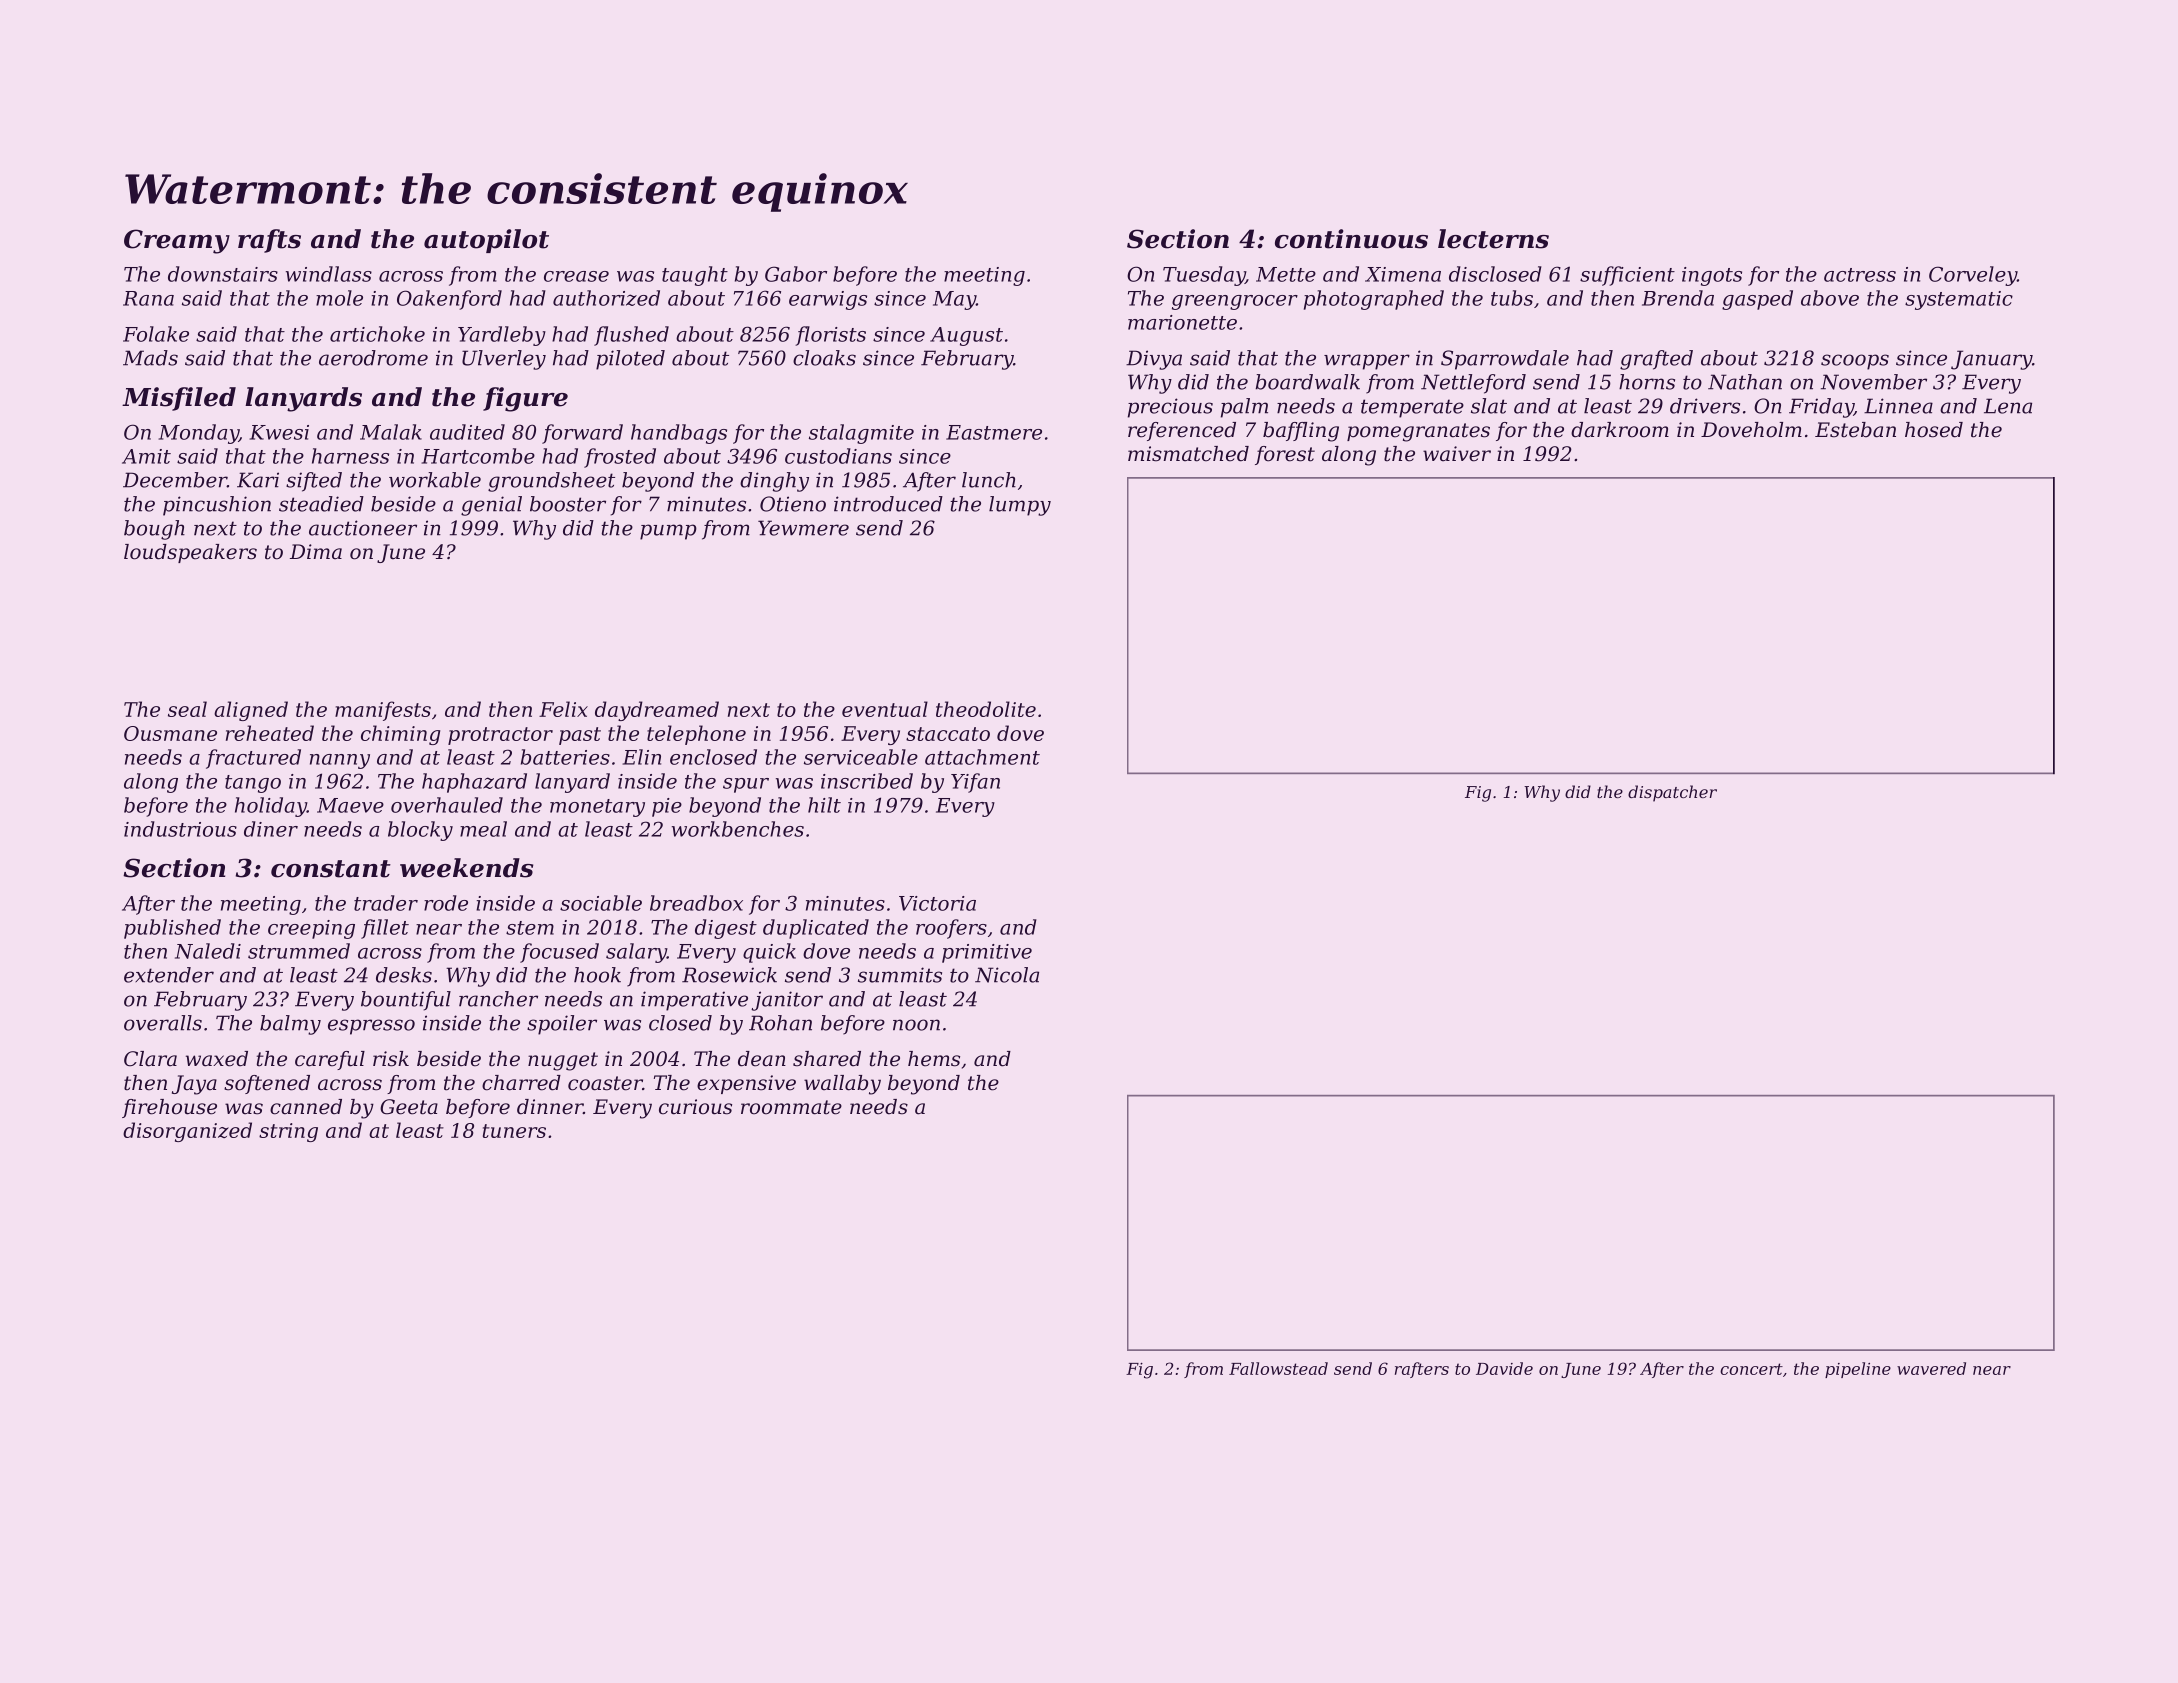 The width and height of the screenshot is (2178, 1683). What do you see at coordinates (668, 532) in the screenshot?
I see `pump` at bounding box center [668, 532].
